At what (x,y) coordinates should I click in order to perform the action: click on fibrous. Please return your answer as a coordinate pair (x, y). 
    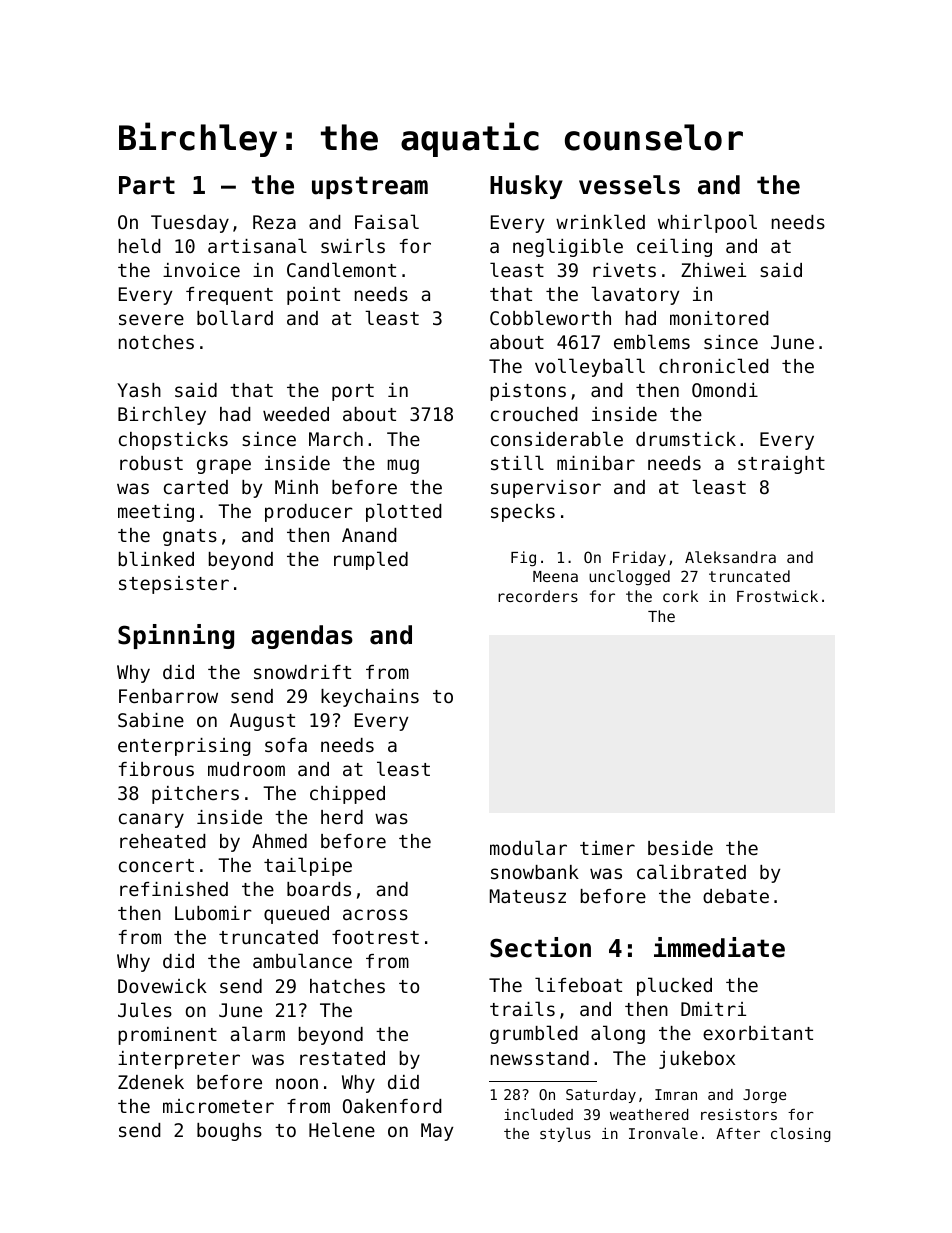
    Looking at the image, I should click on (156, 769).
